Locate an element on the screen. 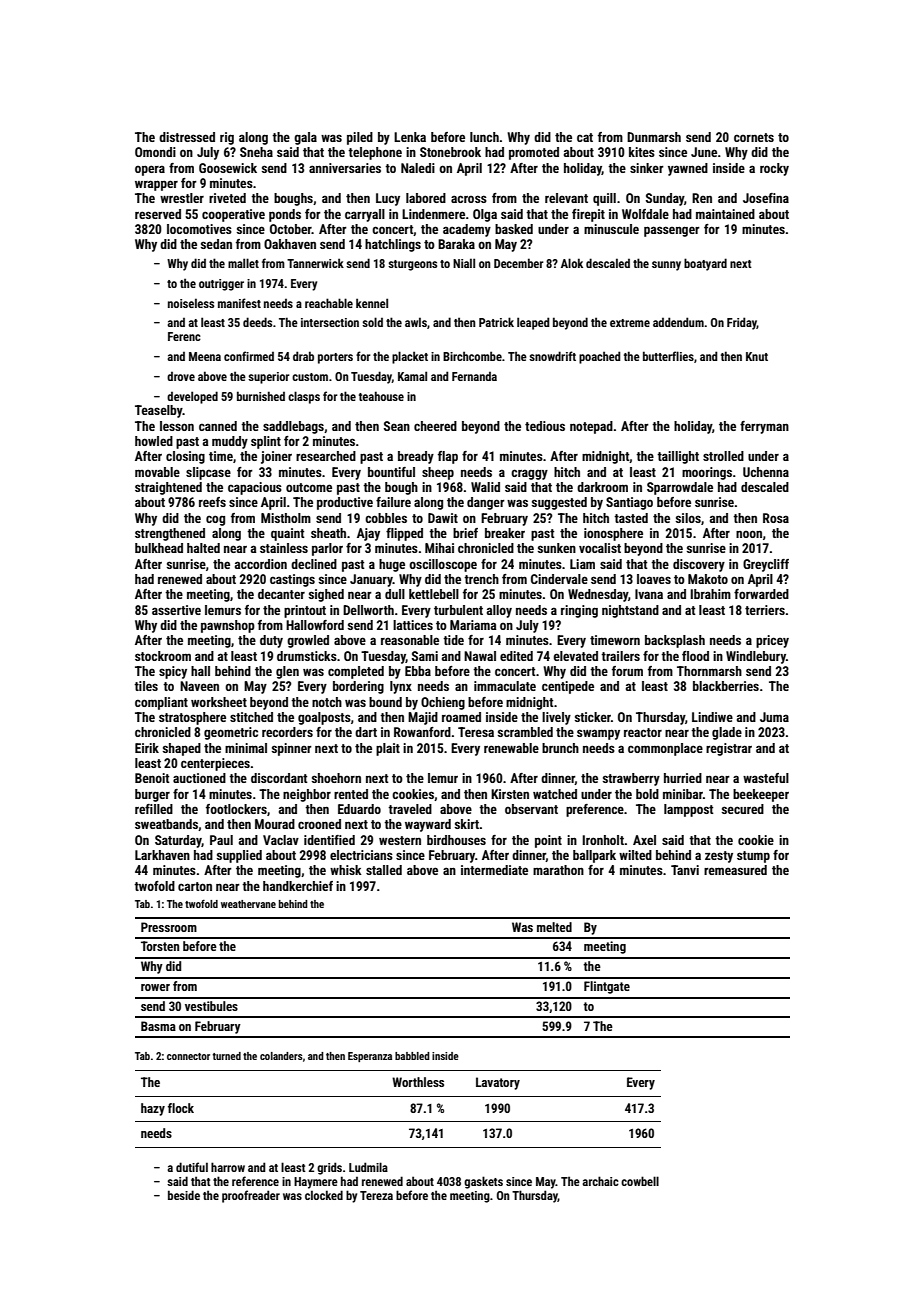 The width and height of the screenshot is (924, 1314). Lavatory is located at coordinates (498, 1083).
